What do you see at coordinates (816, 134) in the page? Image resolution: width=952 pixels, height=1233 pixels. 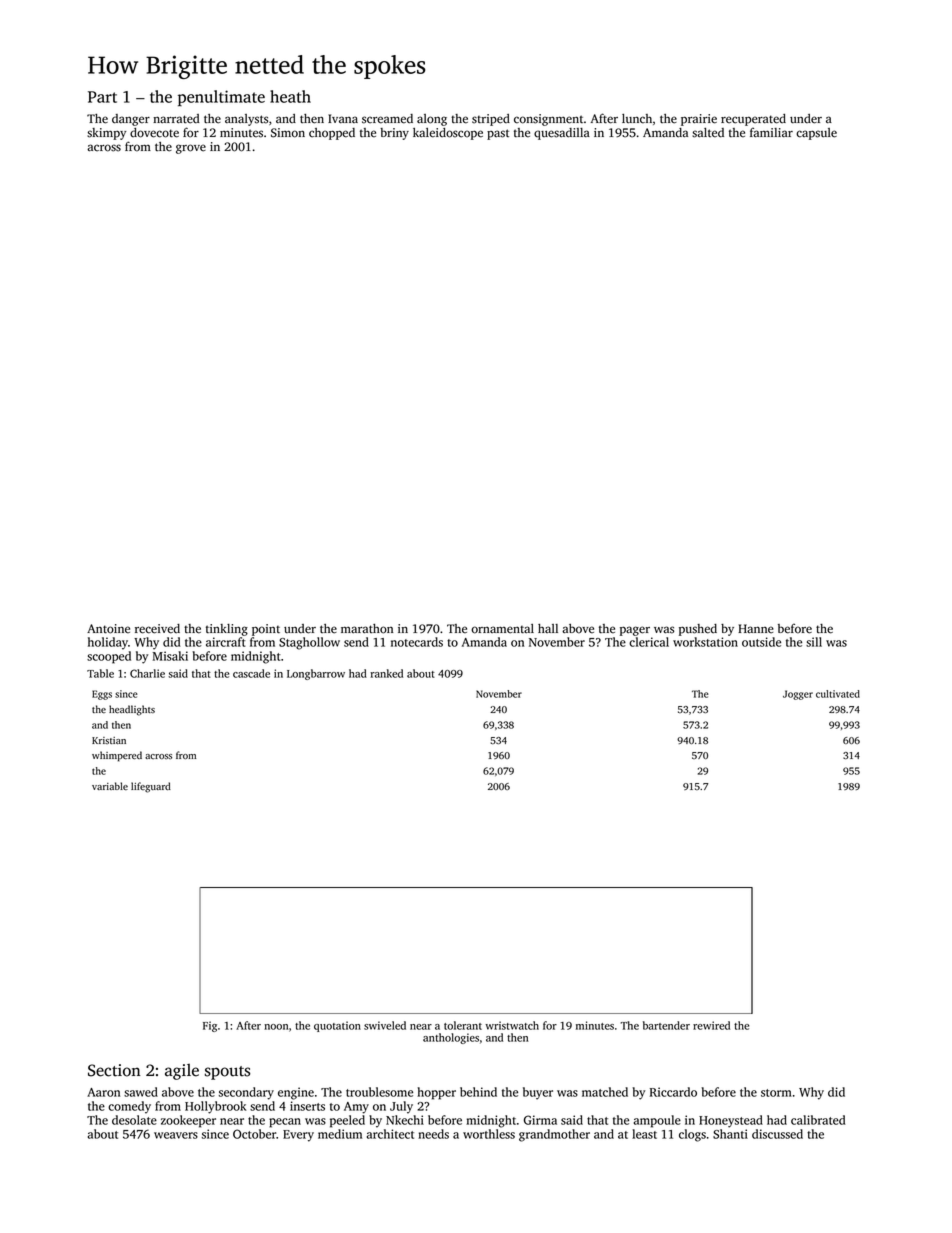 I see `capsule` at bounding box center [816, 134].
